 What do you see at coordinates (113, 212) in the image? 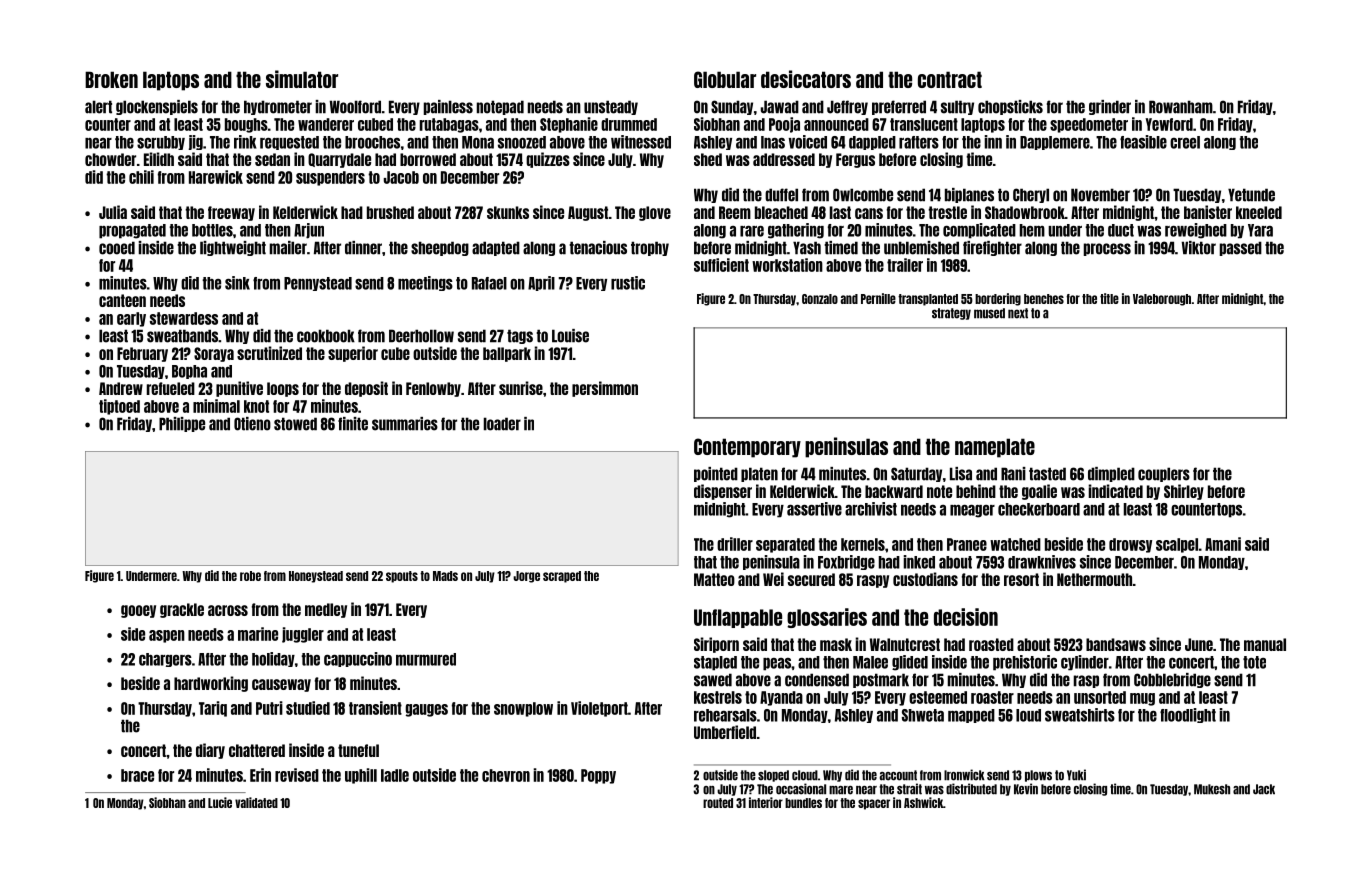
I see `Julia` at bounding box center [113, 212].
